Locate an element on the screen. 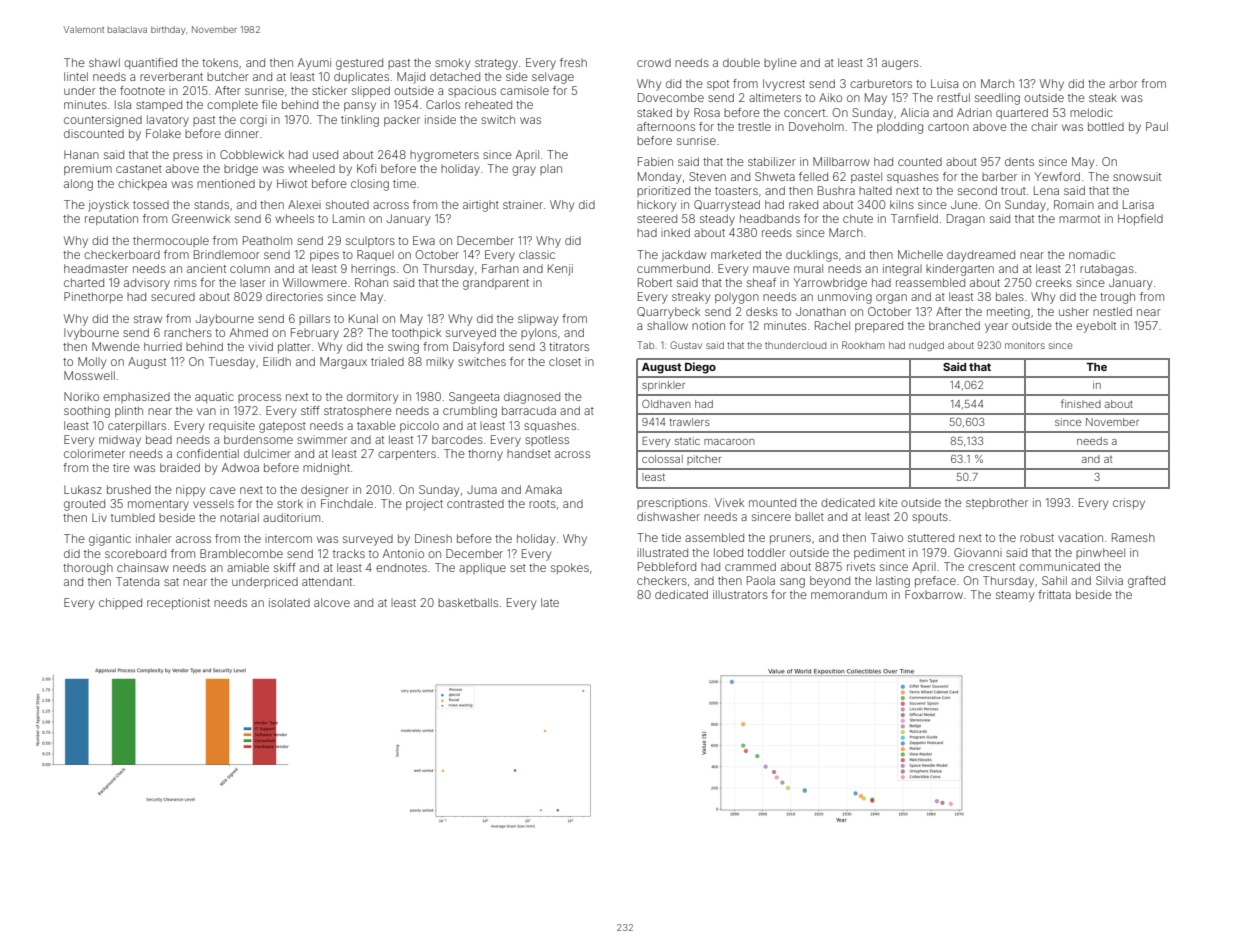 The height and width of the screenshot is (952, 1233). alcove is located at coordinates (332, 602).
